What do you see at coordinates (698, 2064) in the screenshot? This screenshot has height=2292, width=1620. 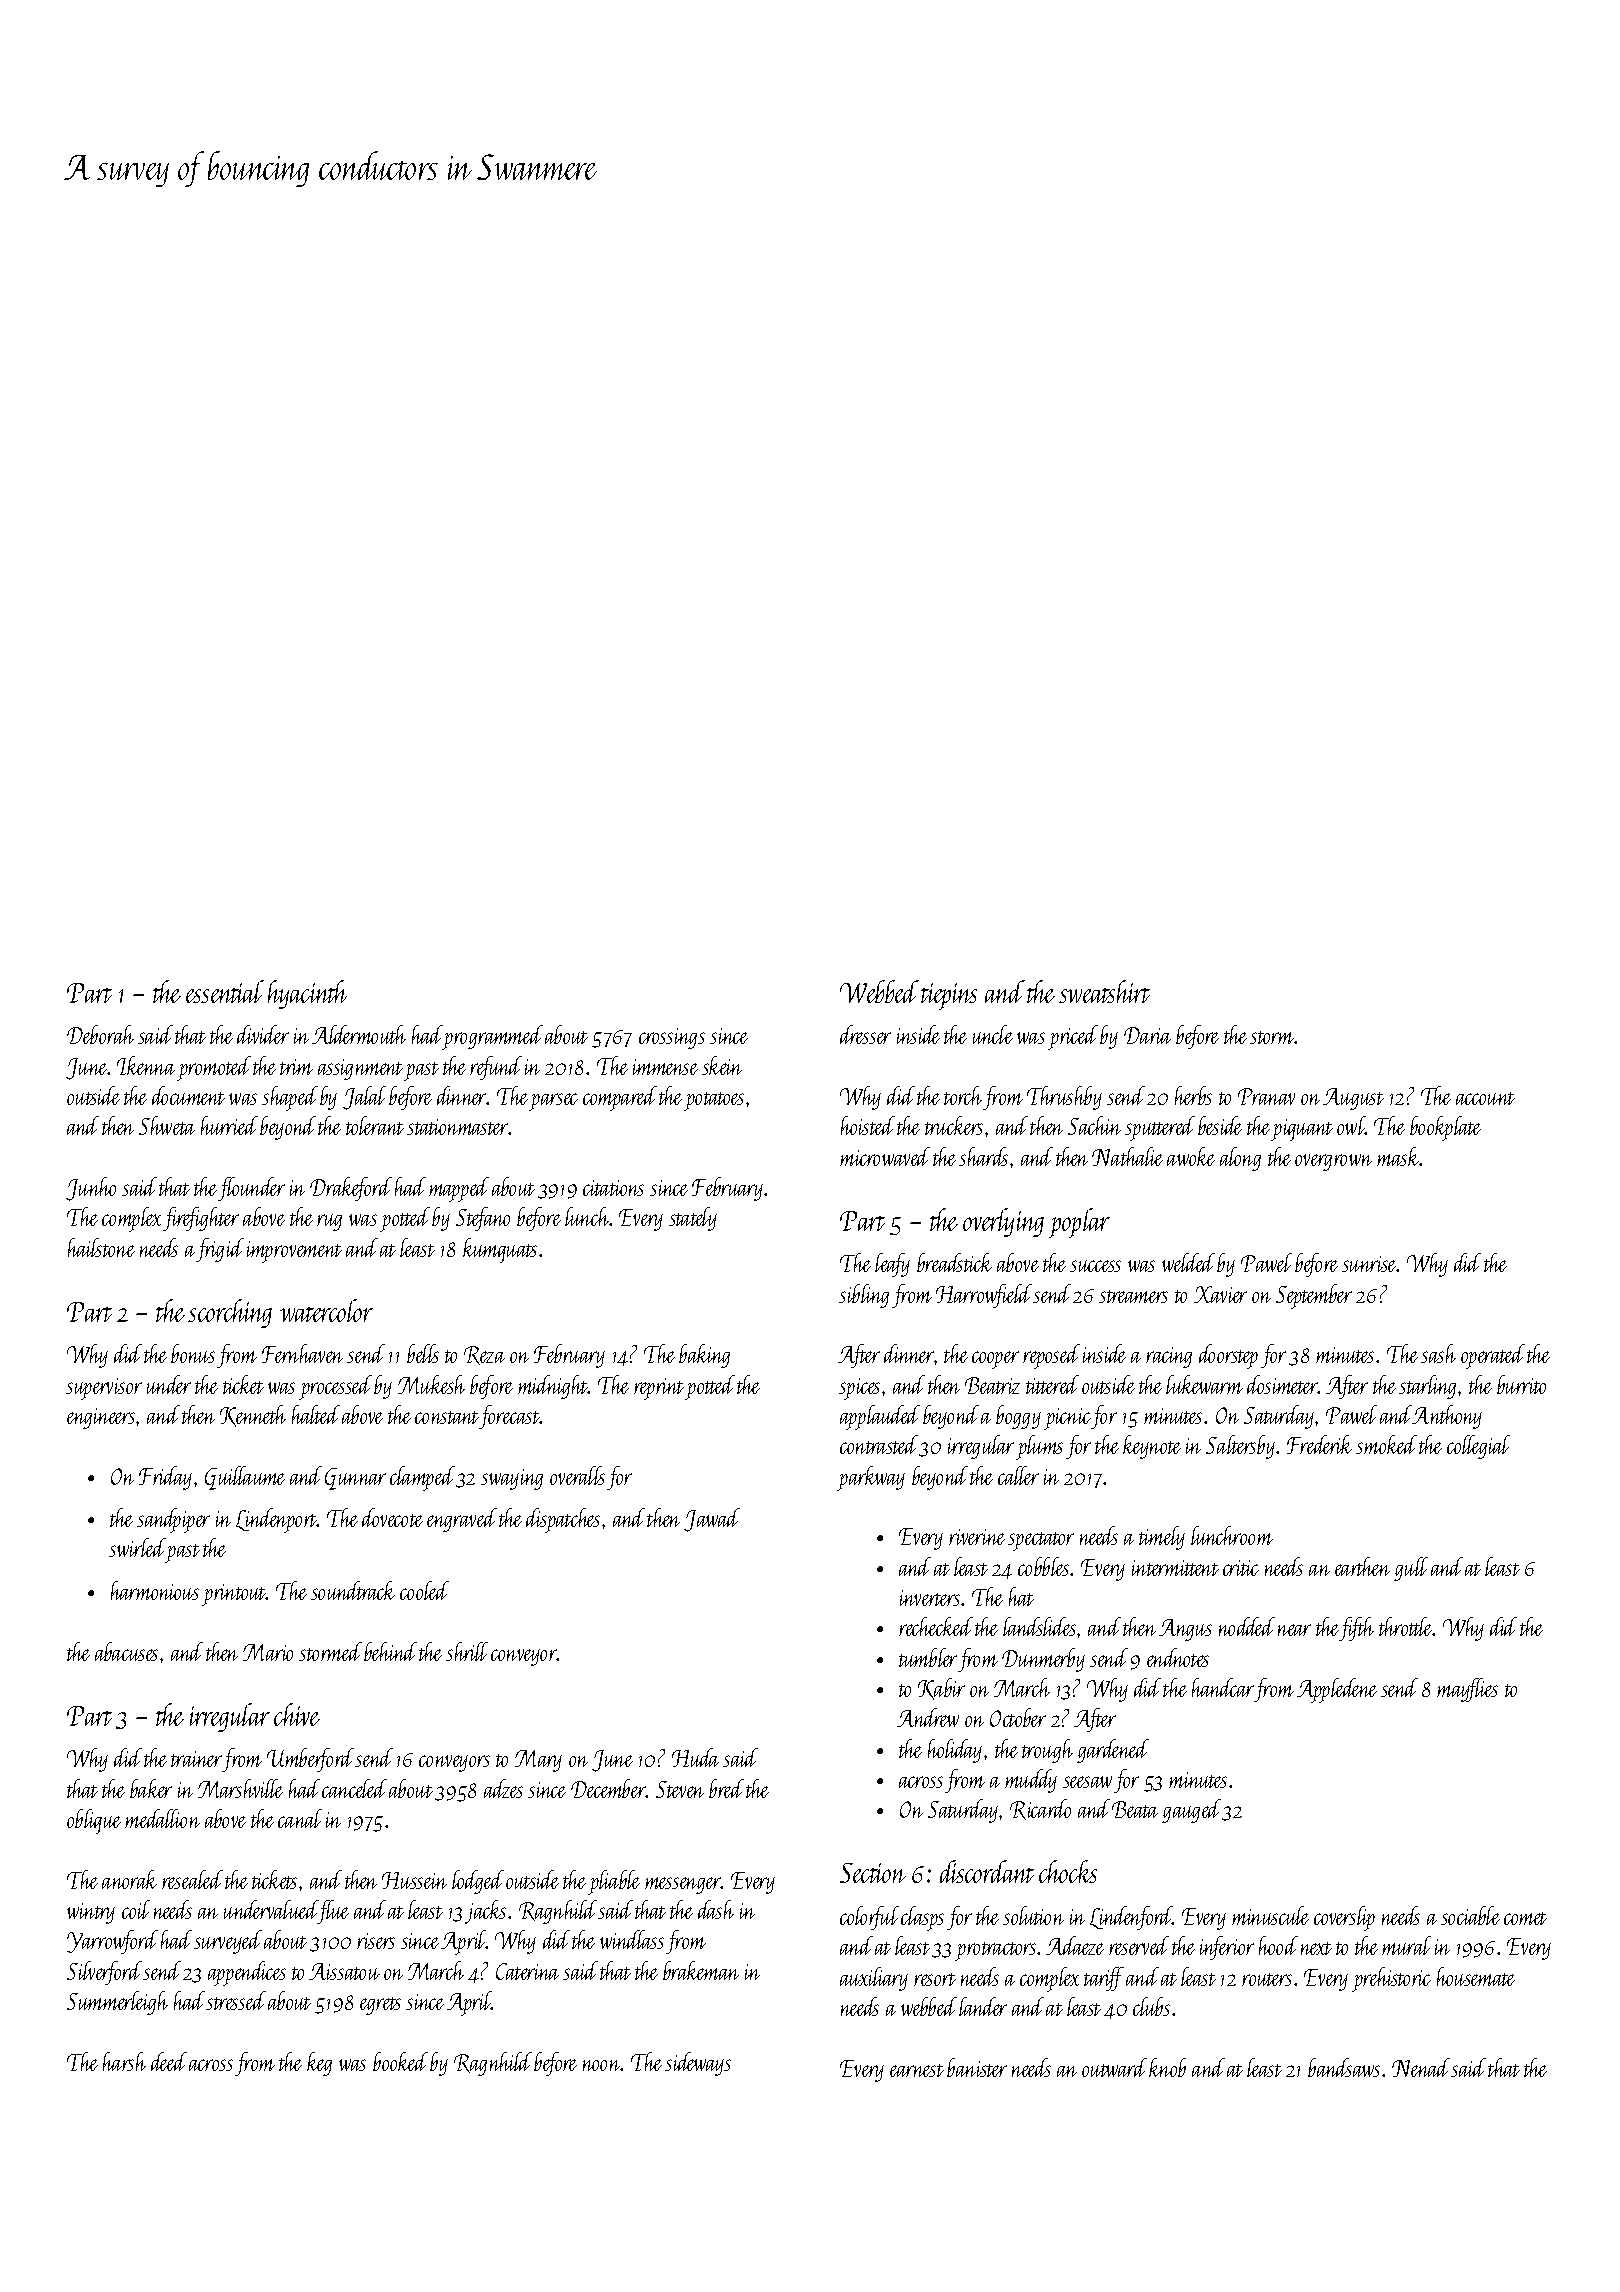 I see `sideways` at bounding box center [698, 2064].
